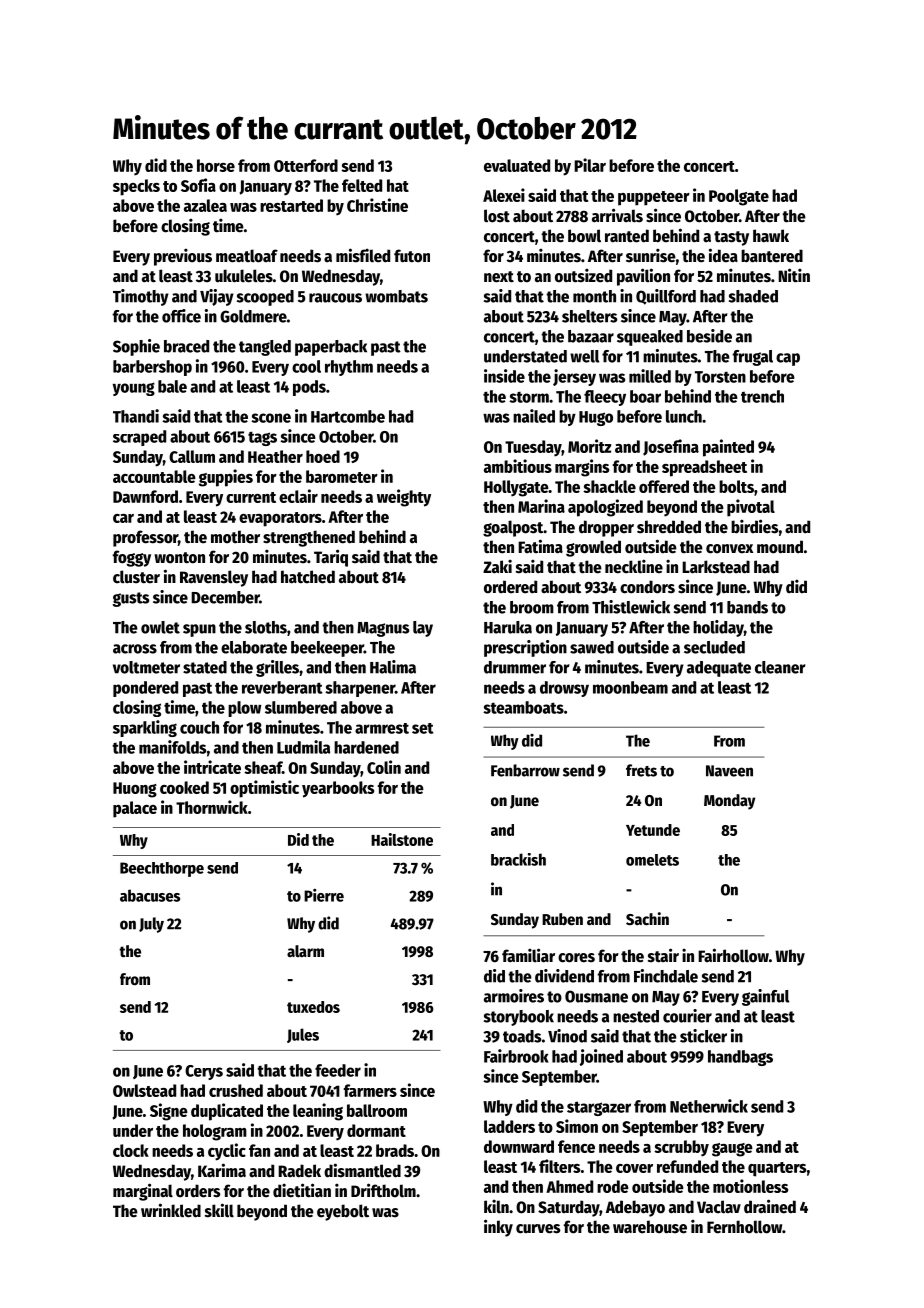  What do you see at coordinates (509, 1126) in the image?
I see `ladders` at bounding box center [509, 1126].
